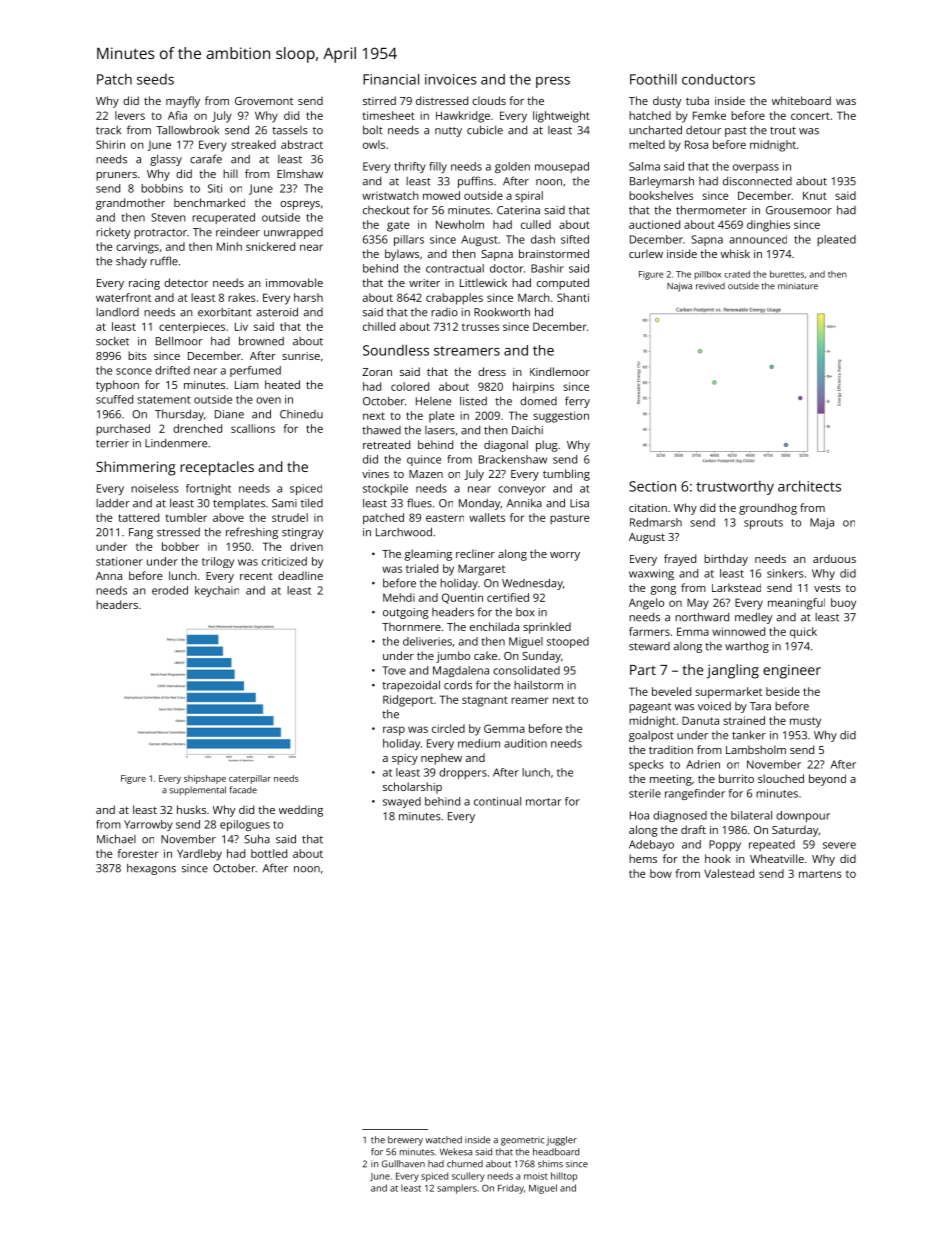 The width and height of the screenshot is (952, 1233). I want to click on shipshape, so click(205, 779).
